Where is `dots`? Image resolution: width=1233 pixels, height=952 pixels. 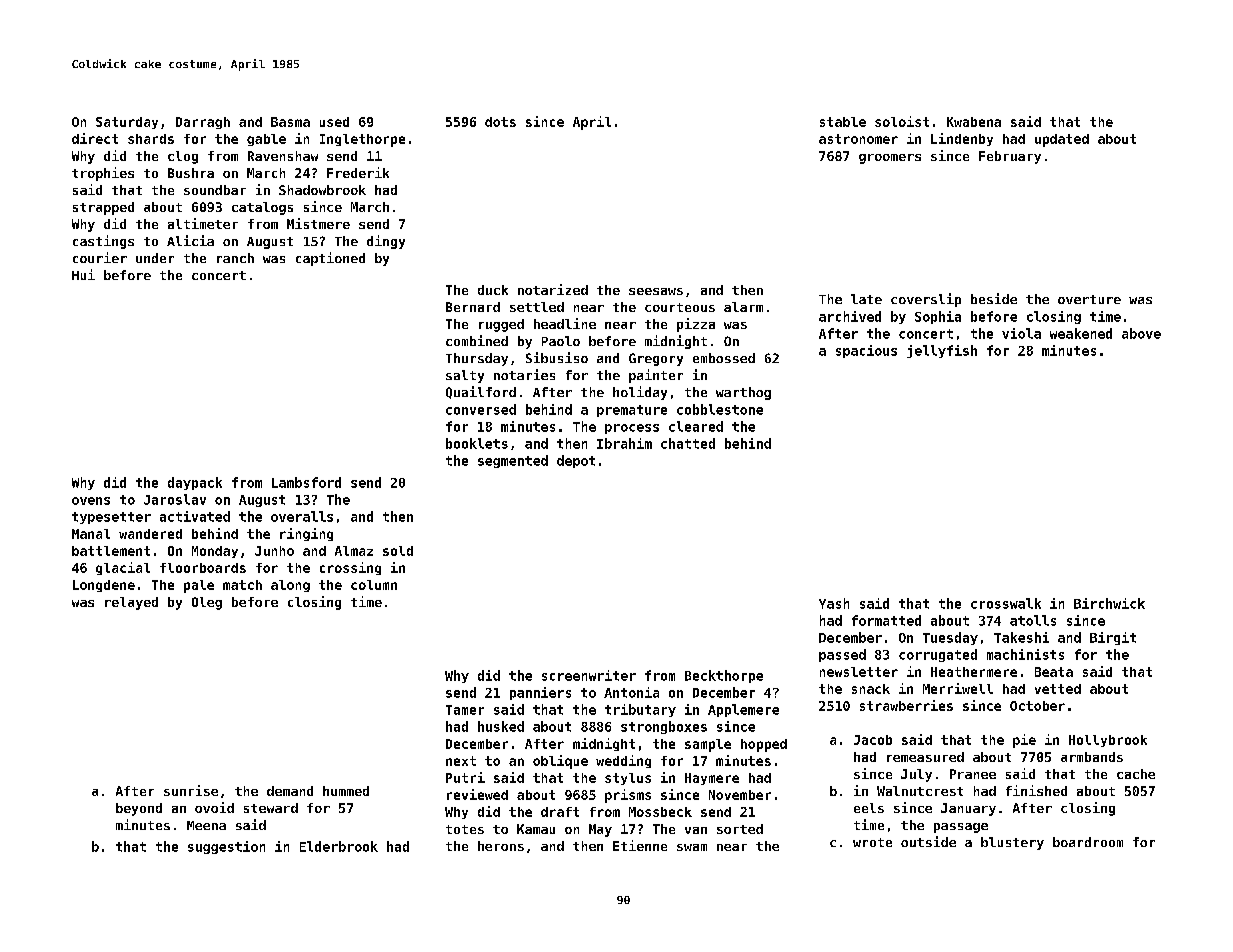 dots is located at coordinates (500, 122).
